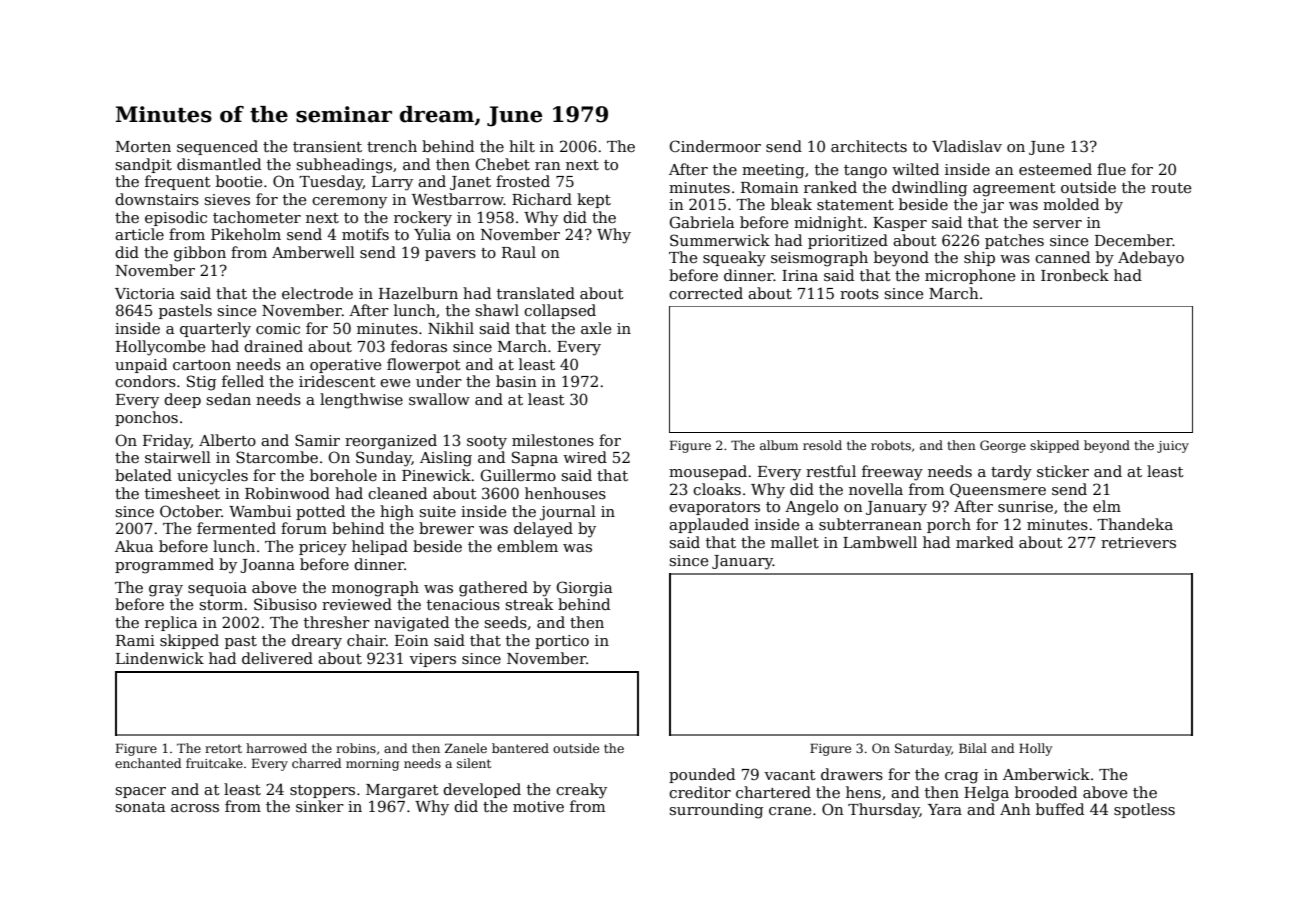 This page has width=1308, height=924. What do you see at coordinates (195, 808) in the page?
I see `across` at bounding box center [195, 808].
